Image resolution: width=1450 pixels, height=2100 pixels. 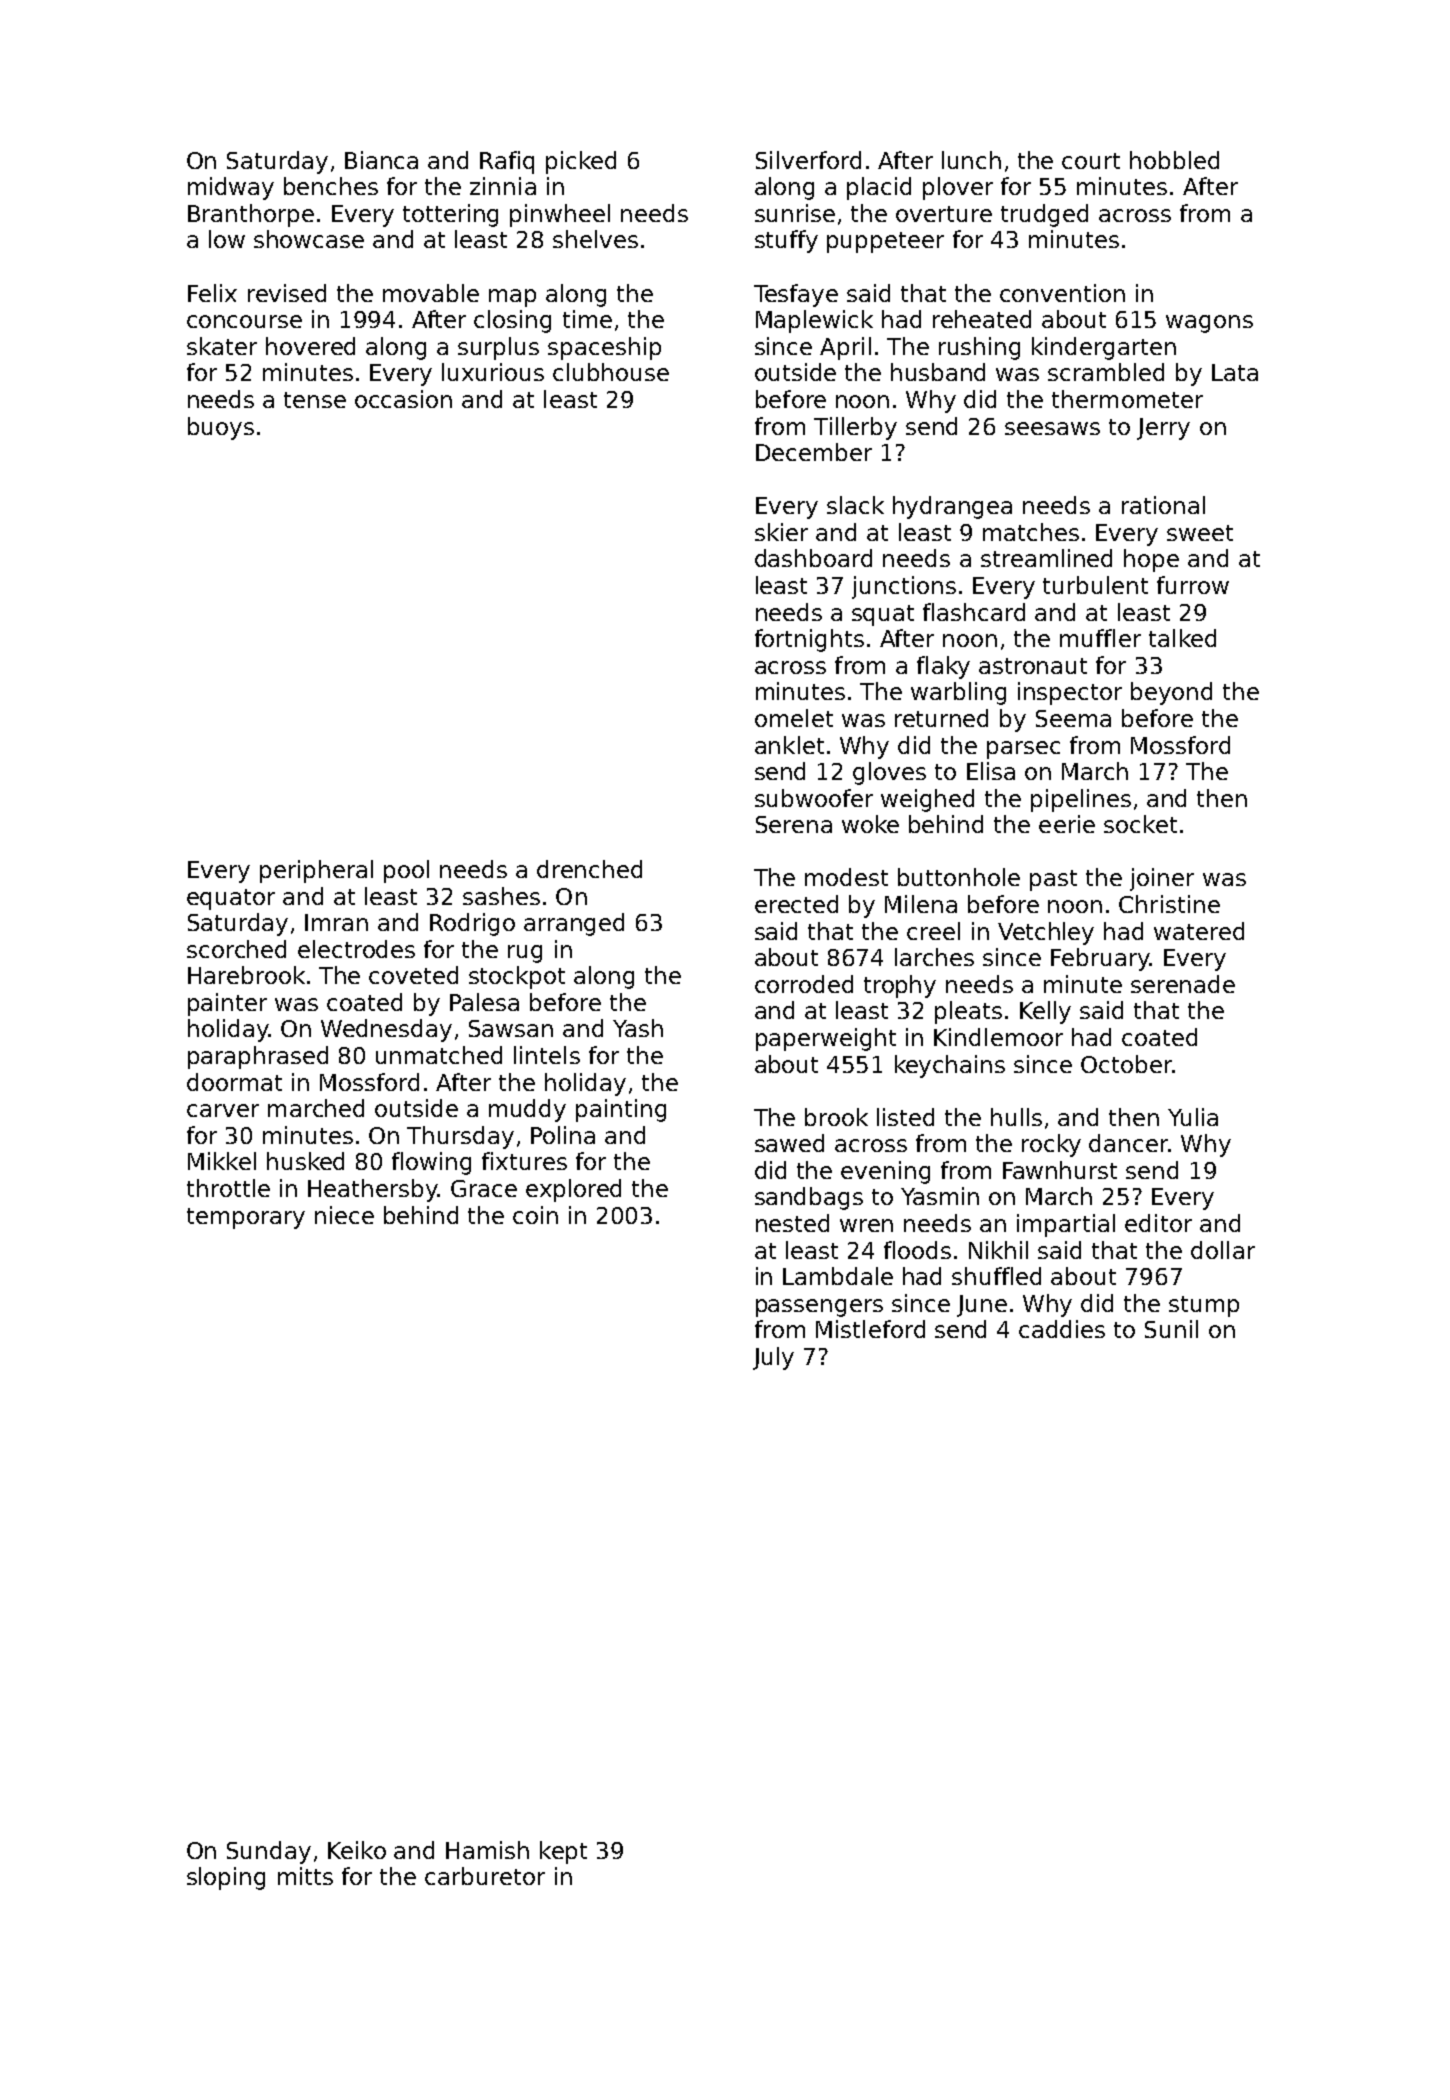 I want to click on court, so click(x=1091, y=161).
